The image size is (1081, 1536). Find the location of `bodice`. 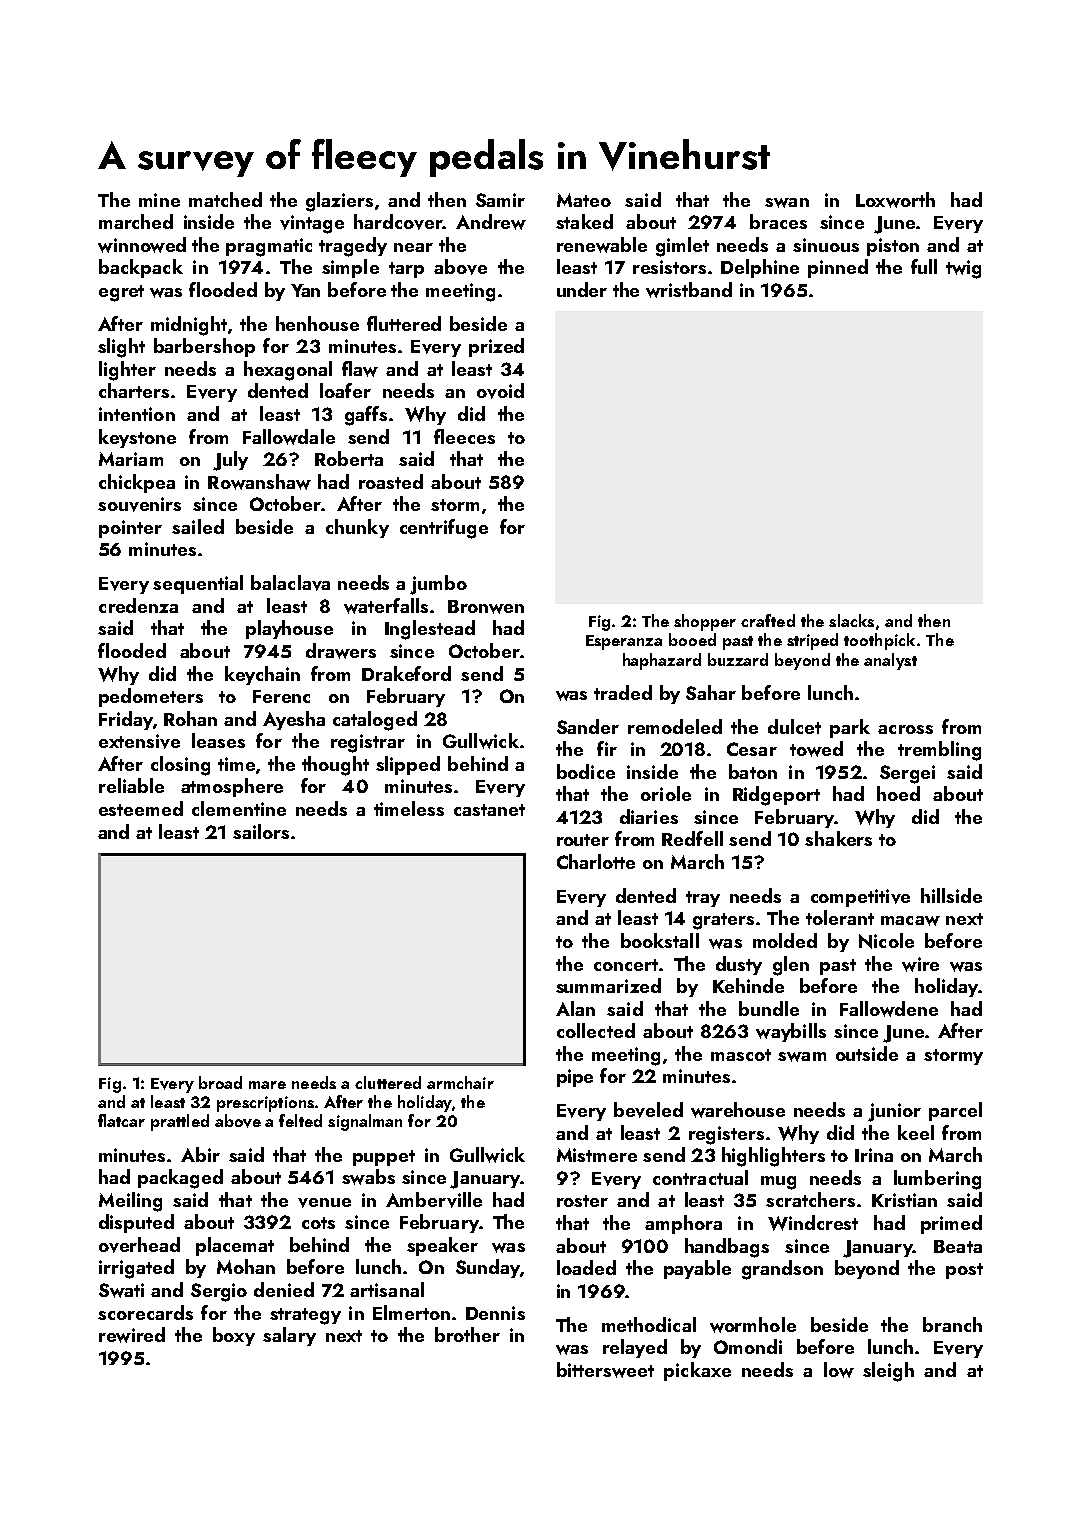

bodice is located at coordinates (586, 771).
